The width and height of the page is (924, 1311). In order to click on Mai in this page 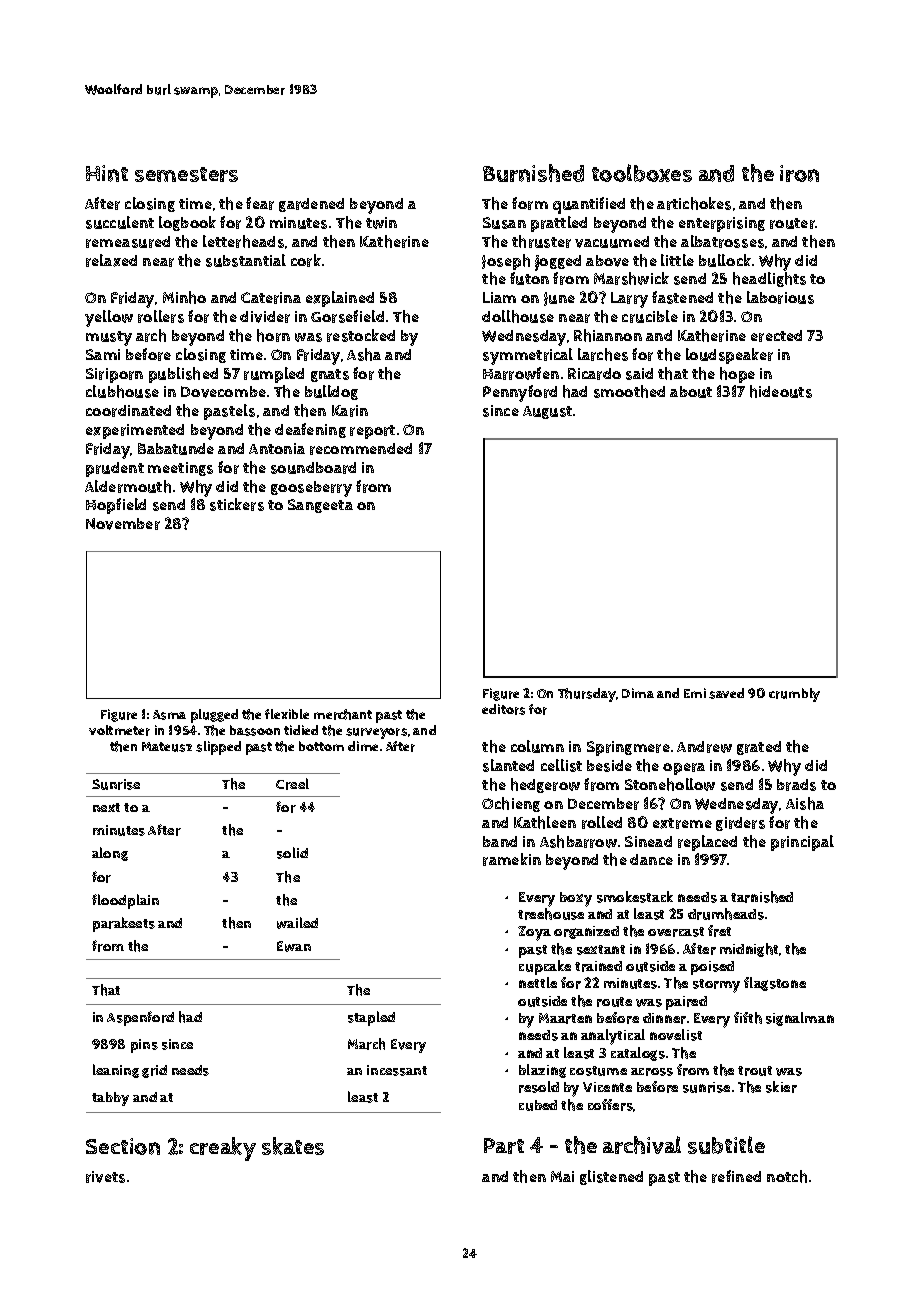, I will do `click(562, 1176)`.
